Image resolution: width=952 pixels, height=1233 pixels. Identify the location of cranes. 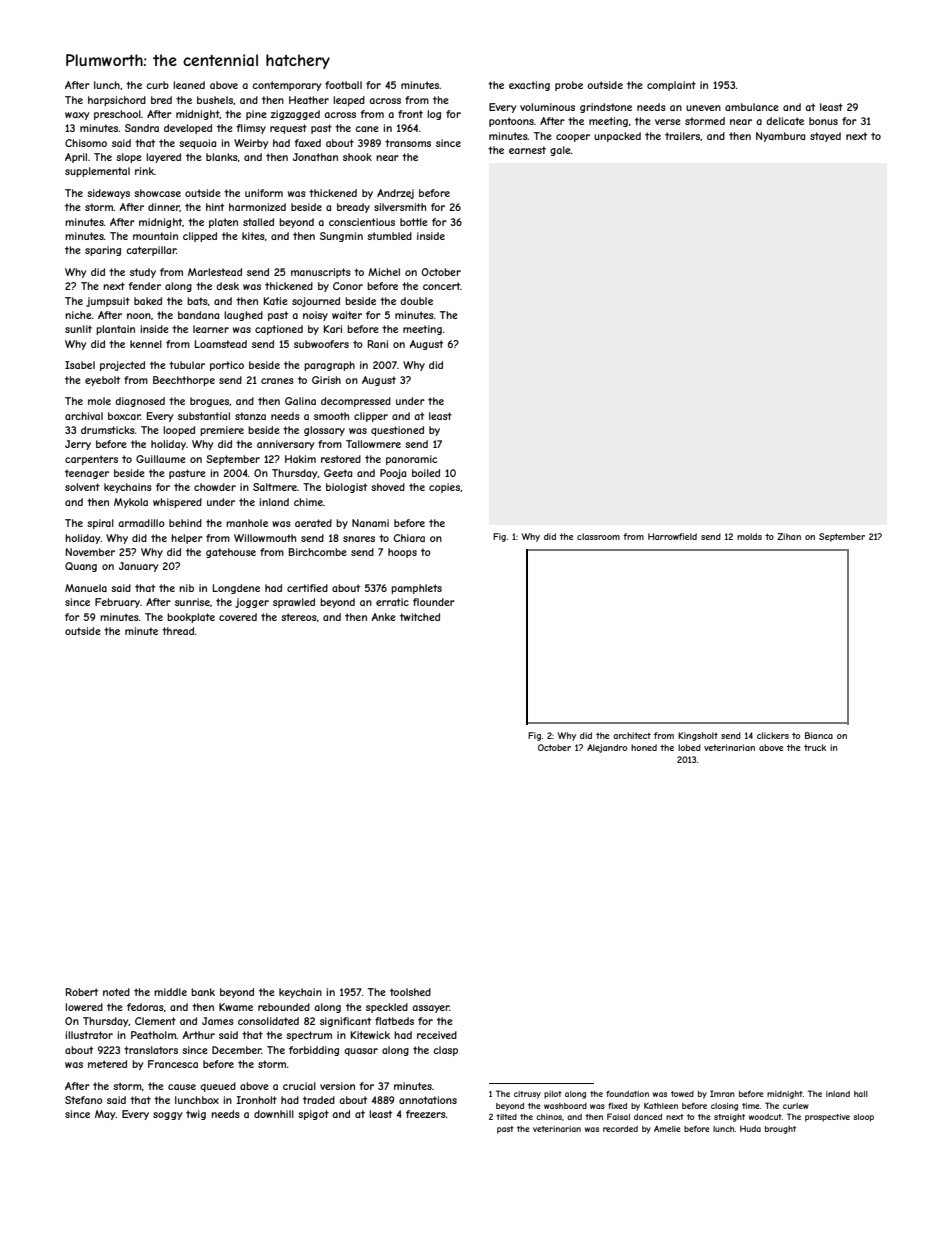
(277, 381).
